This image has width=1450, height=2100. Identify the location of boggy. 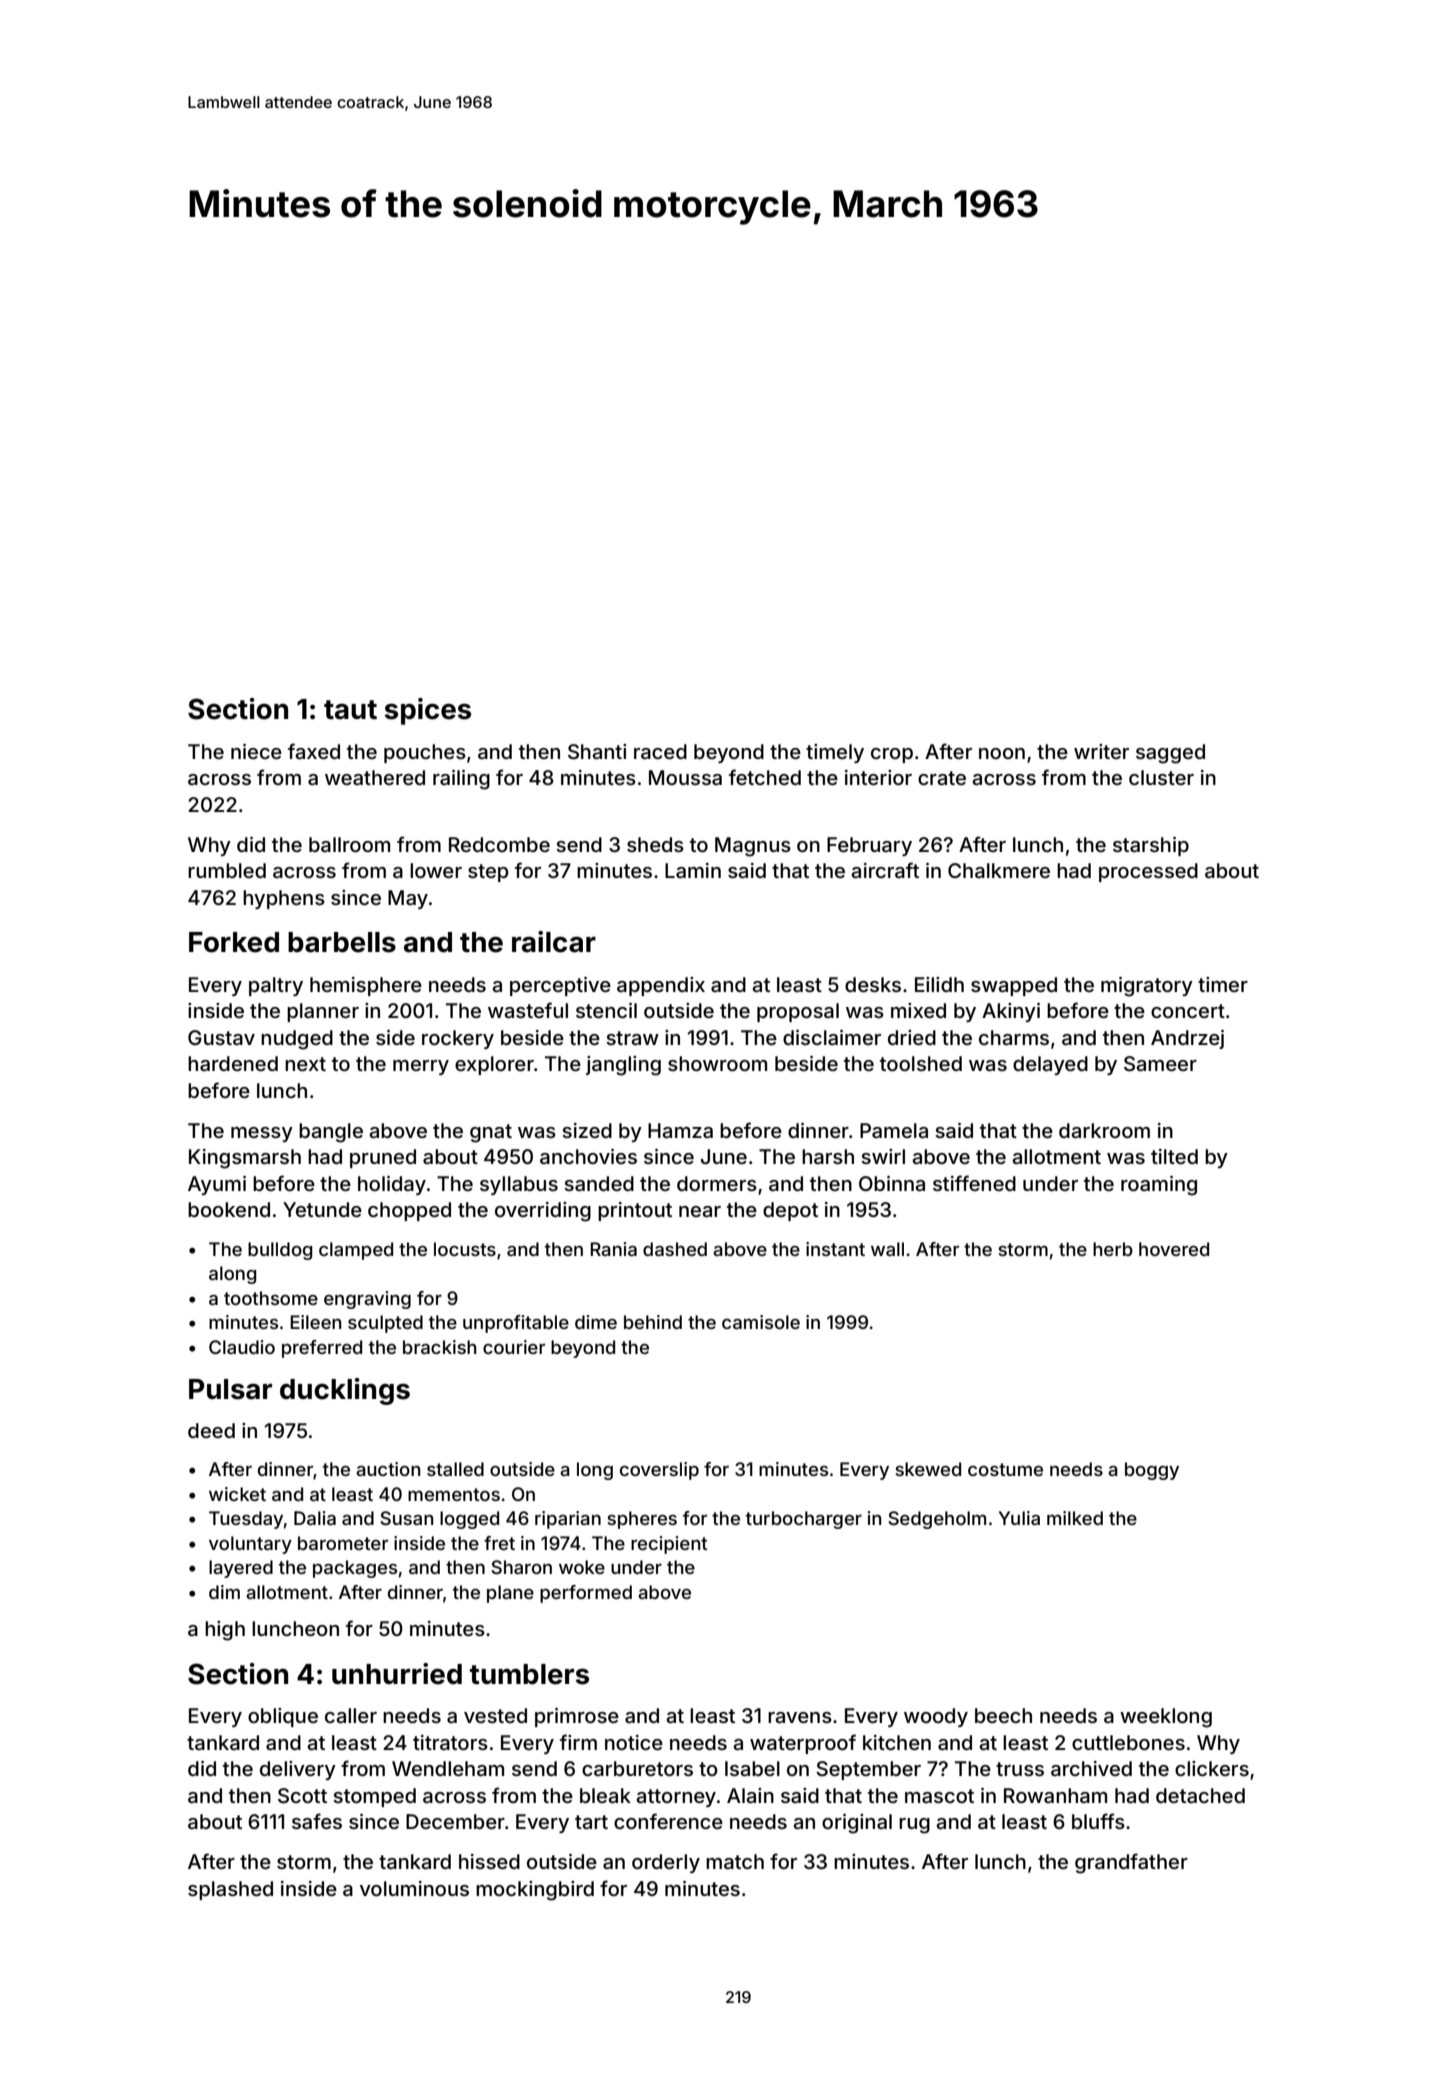
(1152, 1471).
